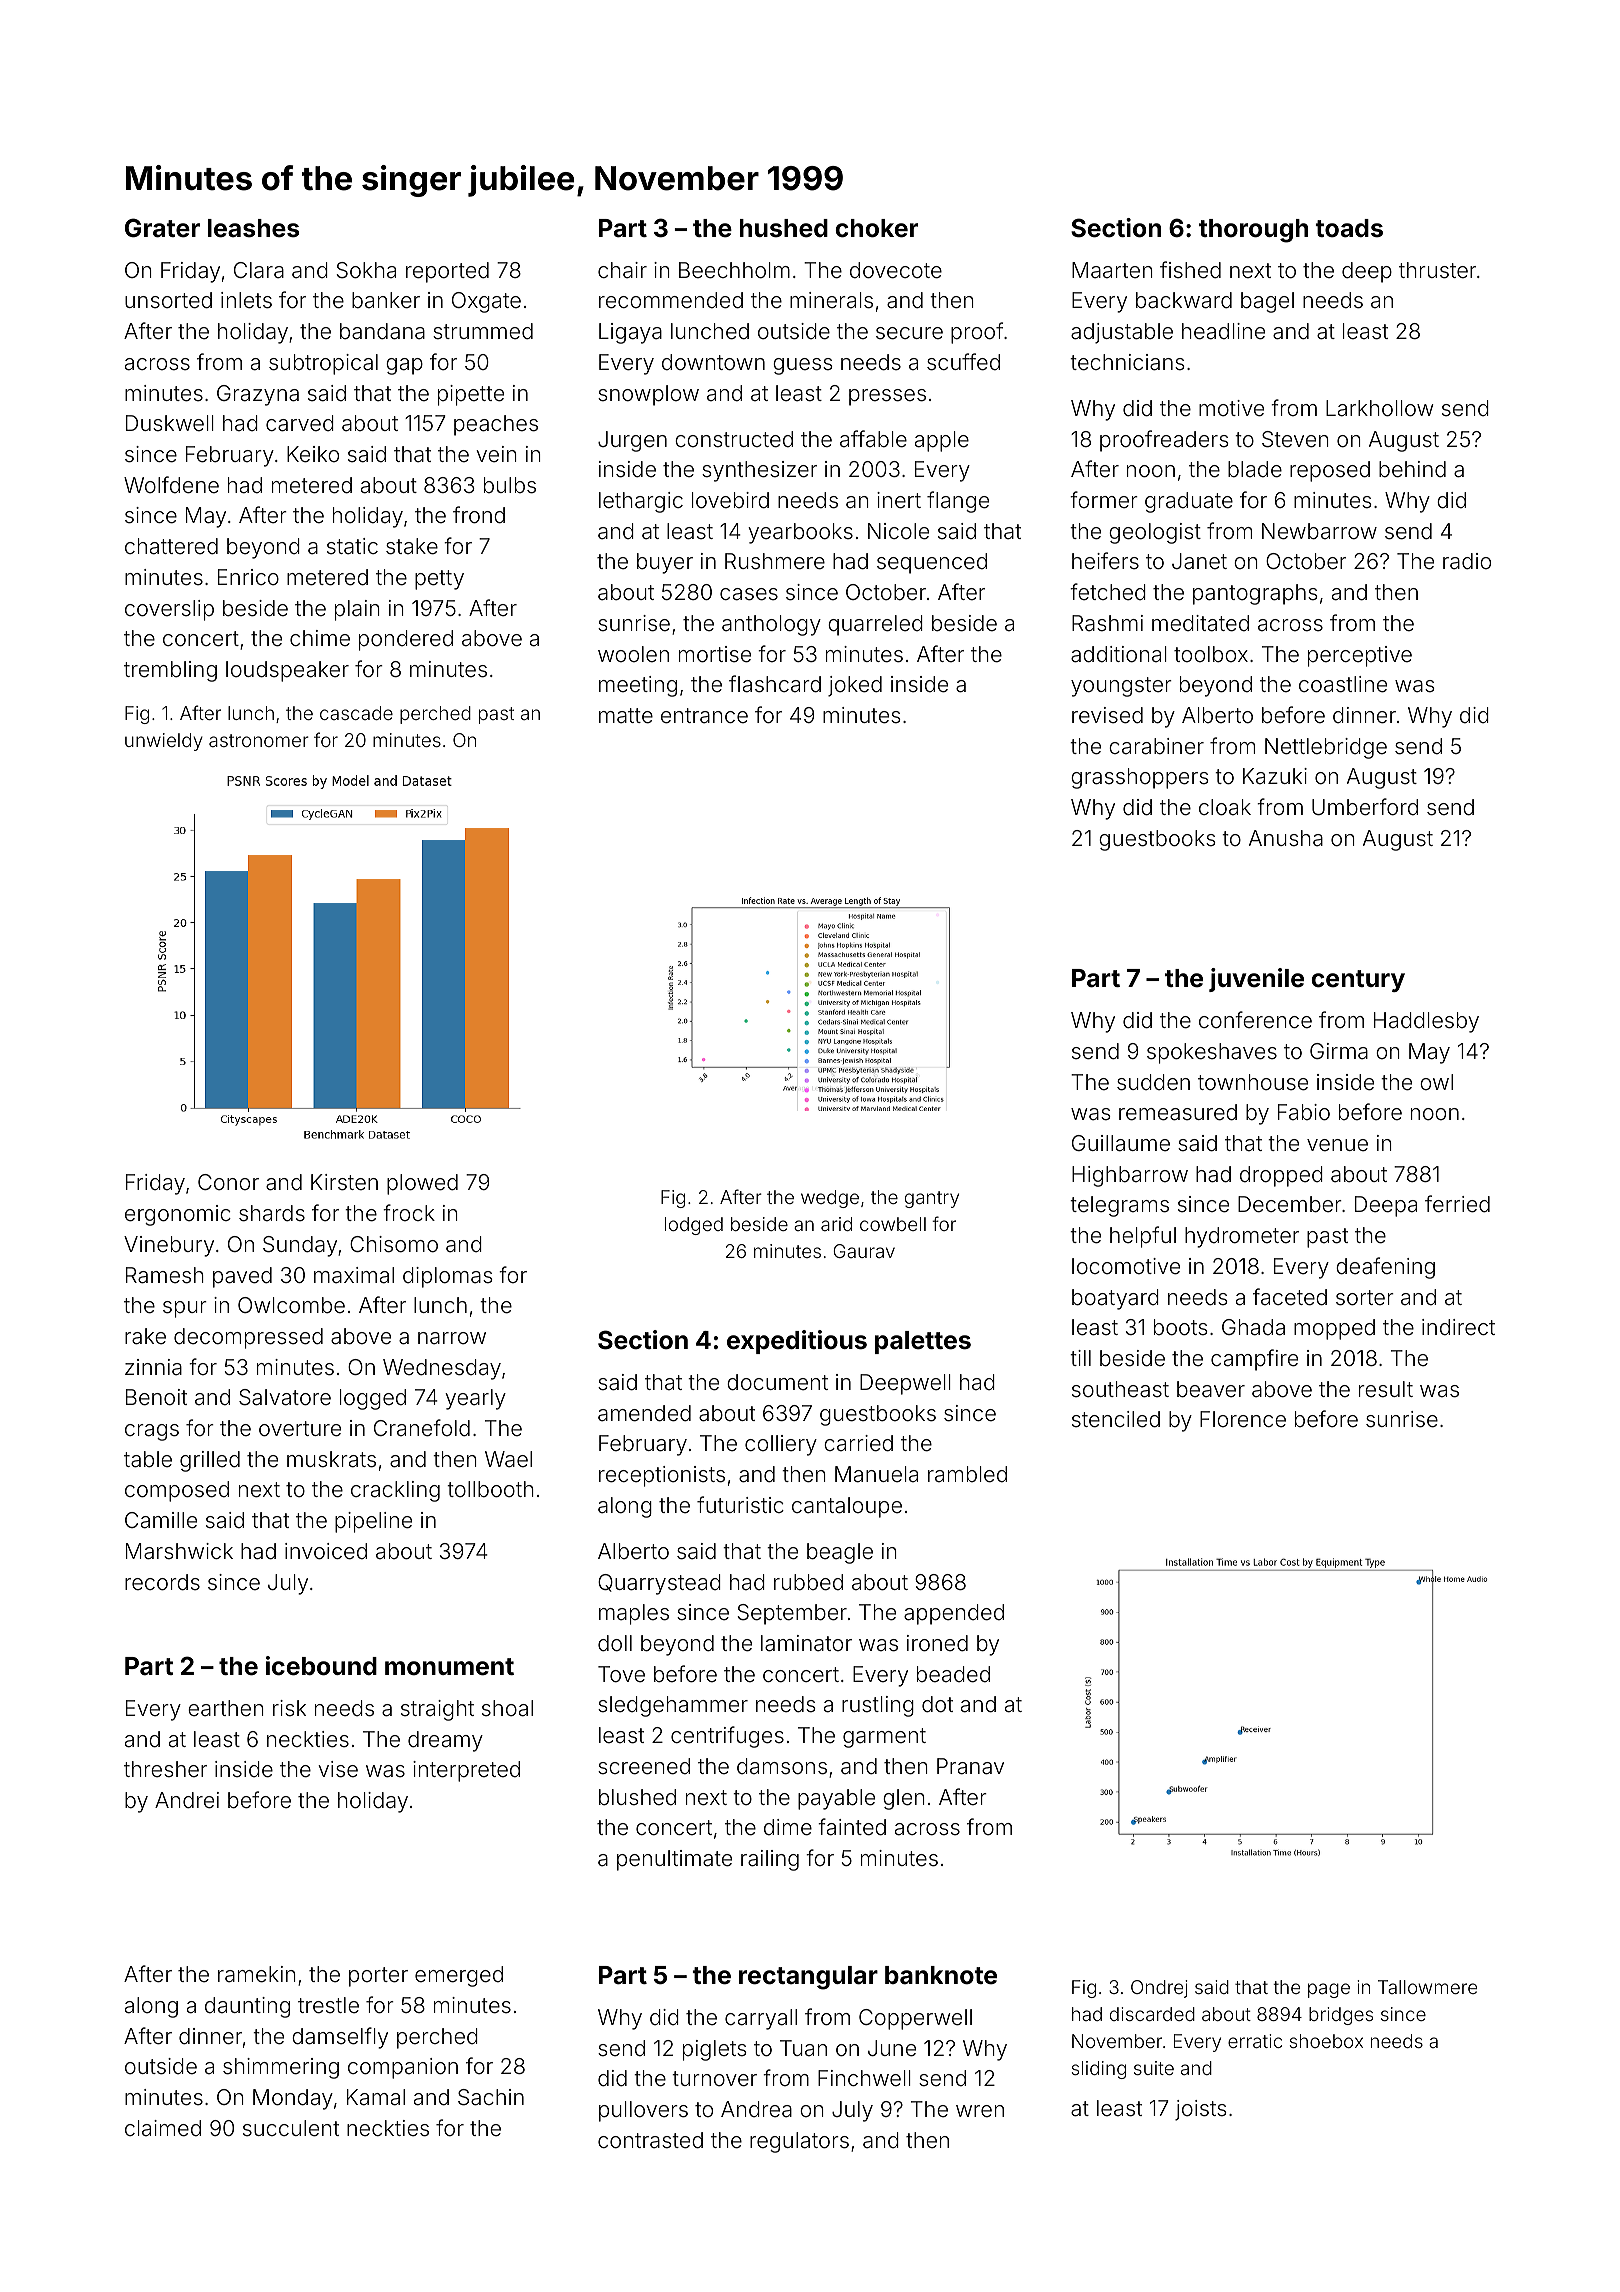 This screenshot has height=2292, width=1620. I want to click on beaver, so click(1211, 1389).
